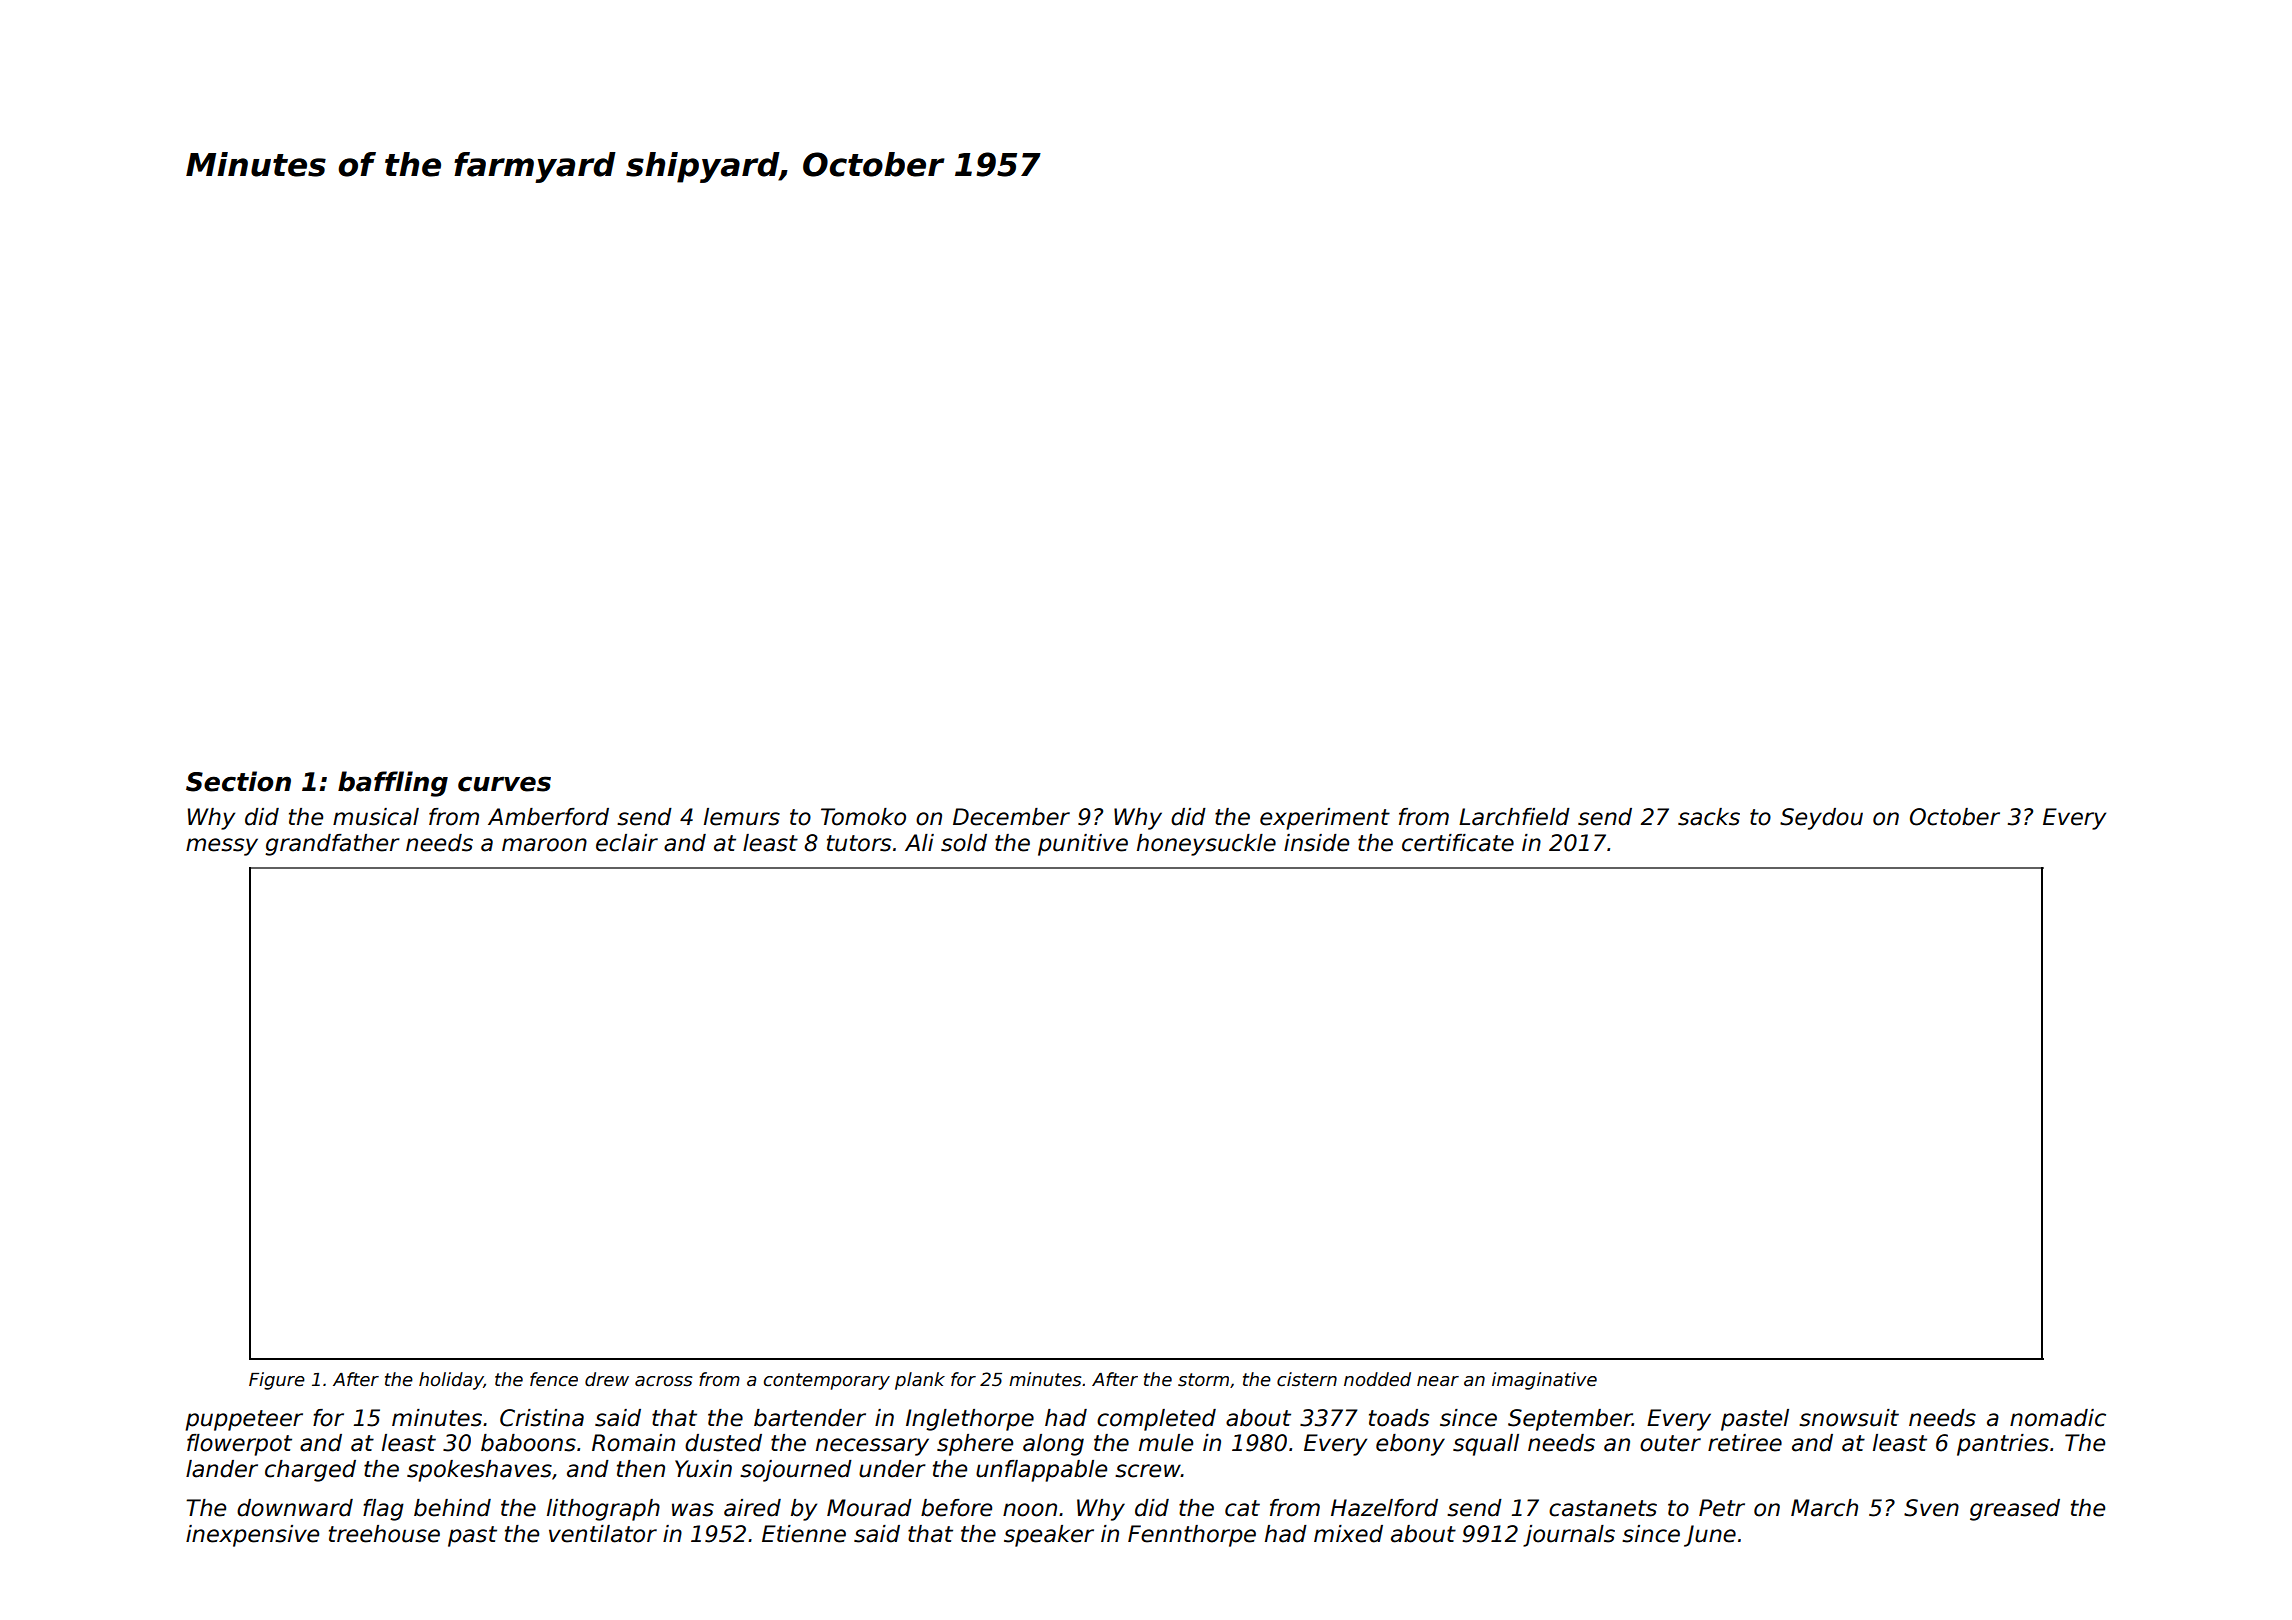 The height and width of the document is (1620, 2292). What do you see at coordinates (1348, 1534) in the document?
I see `mixed` at bounding box center [1348, 1534].
